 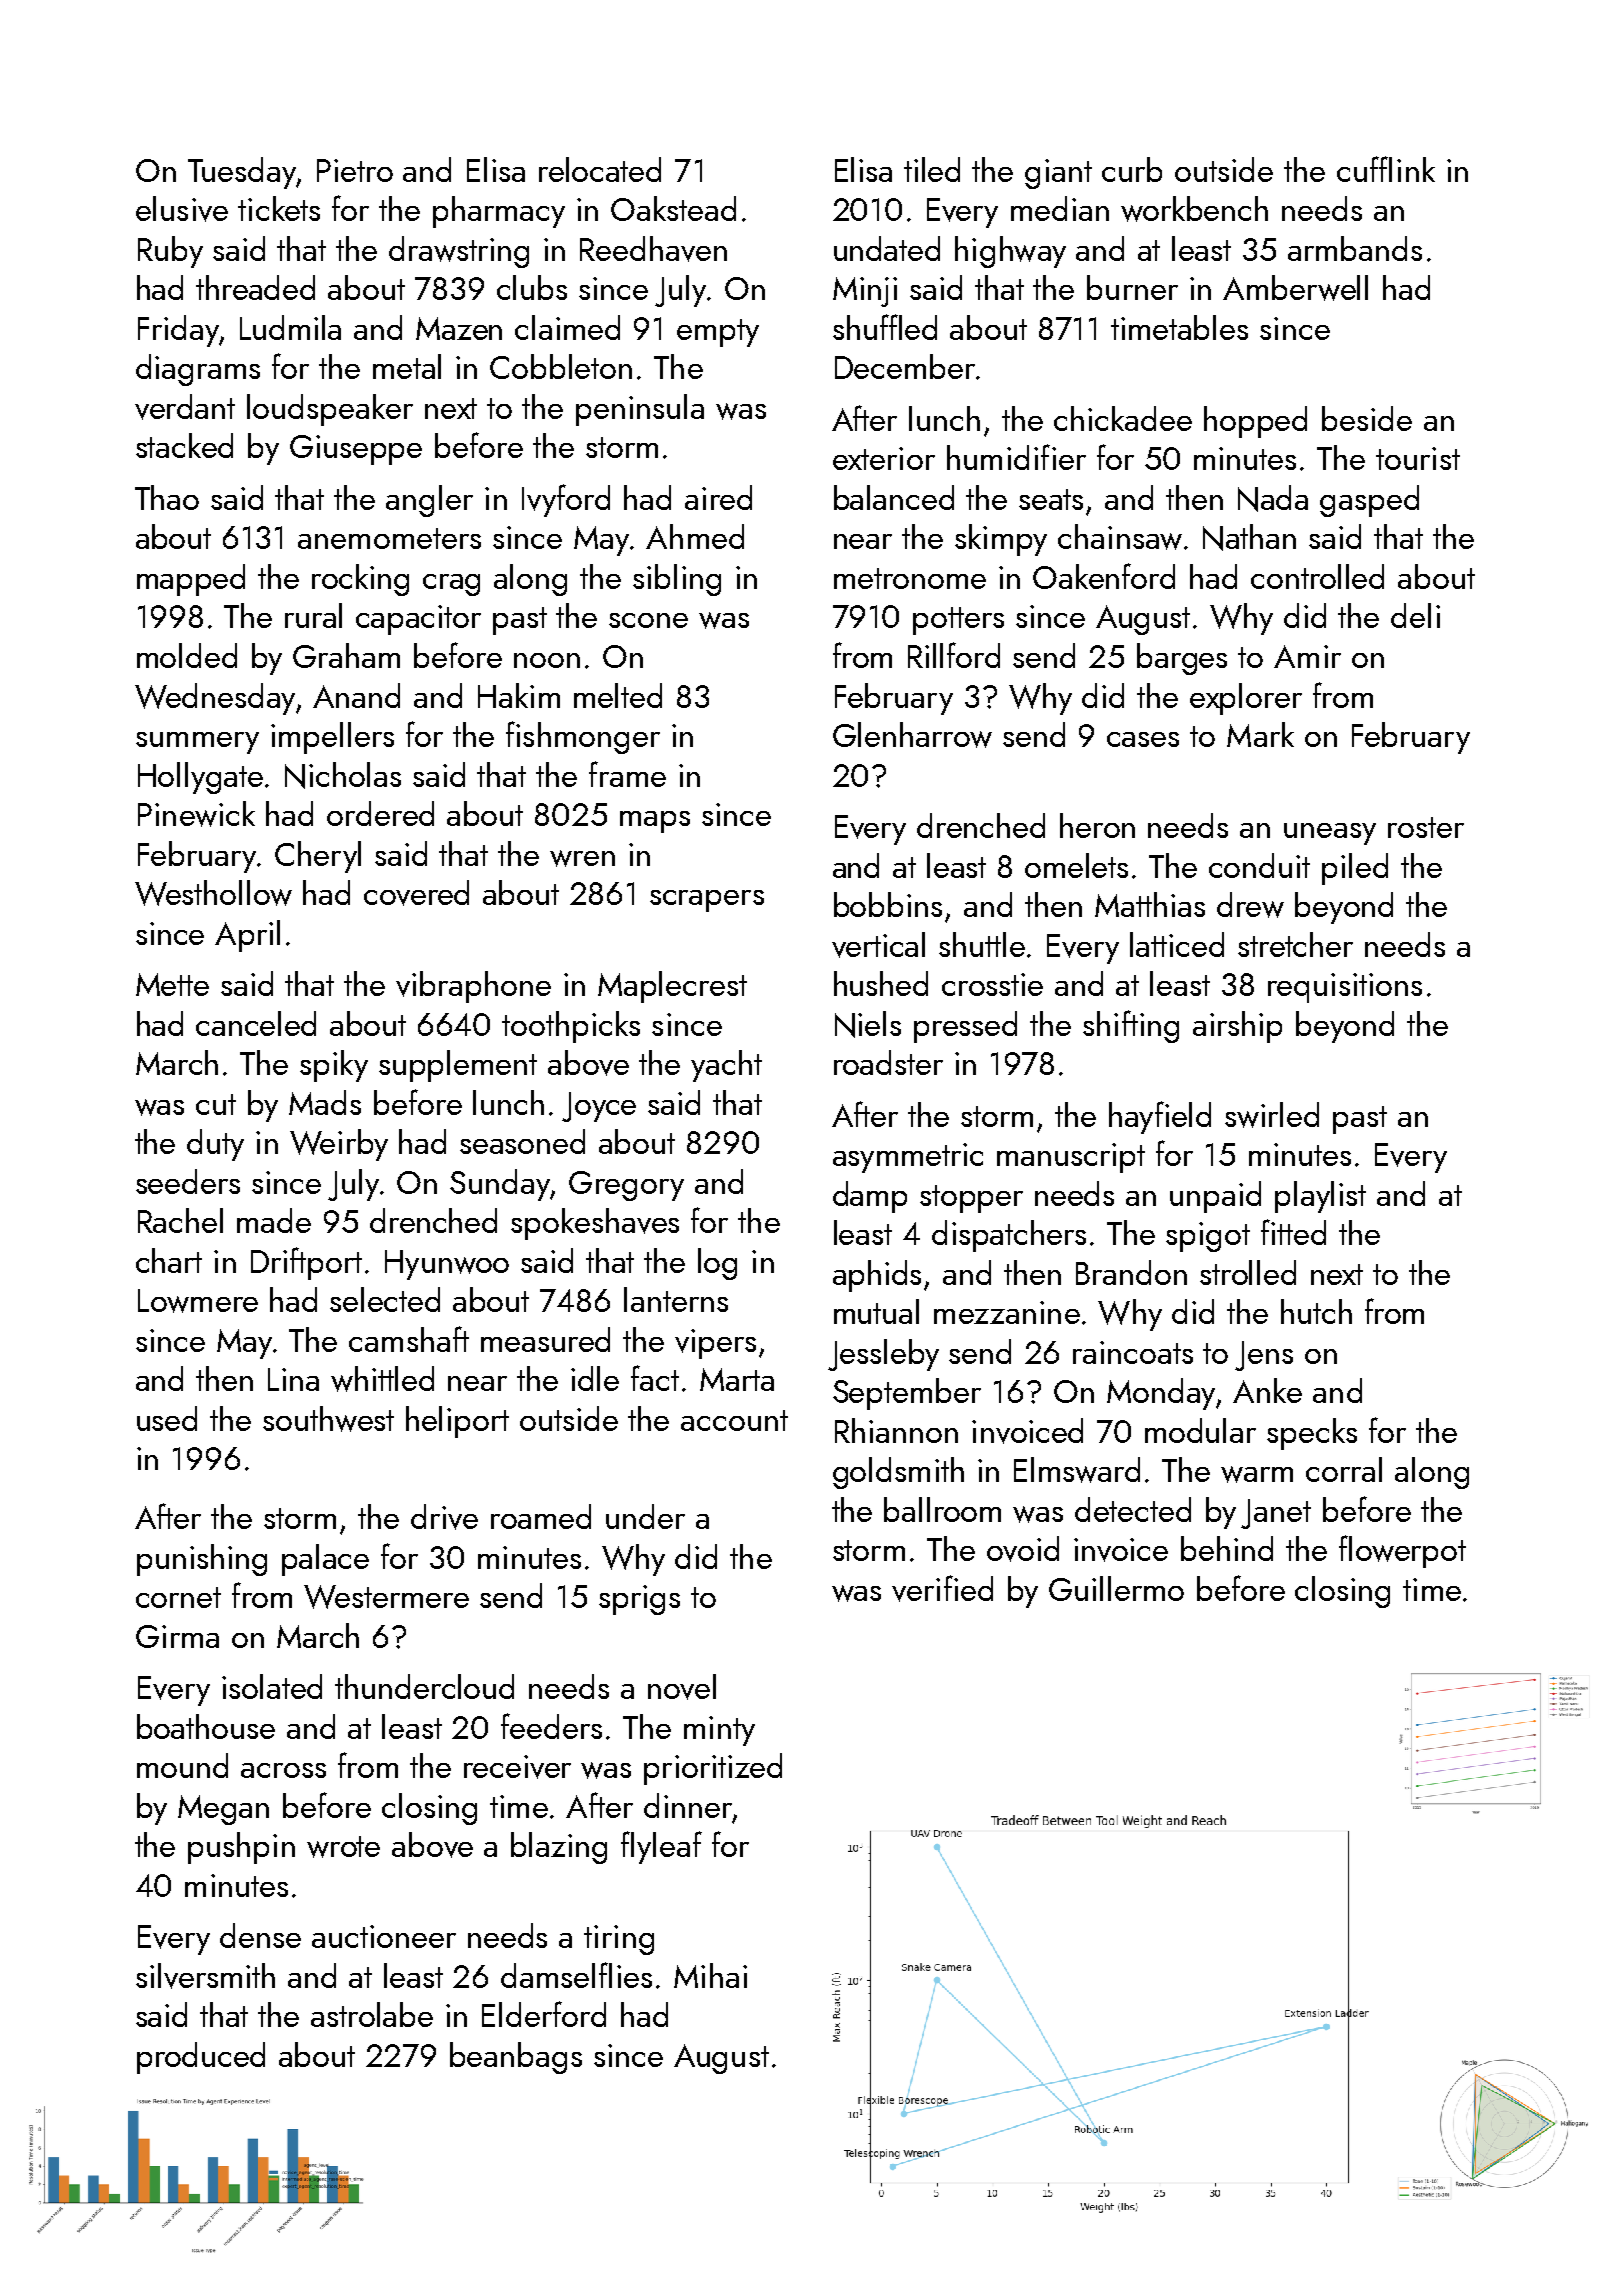 I want to click on hutch, so click(x=1316, y=1311).
